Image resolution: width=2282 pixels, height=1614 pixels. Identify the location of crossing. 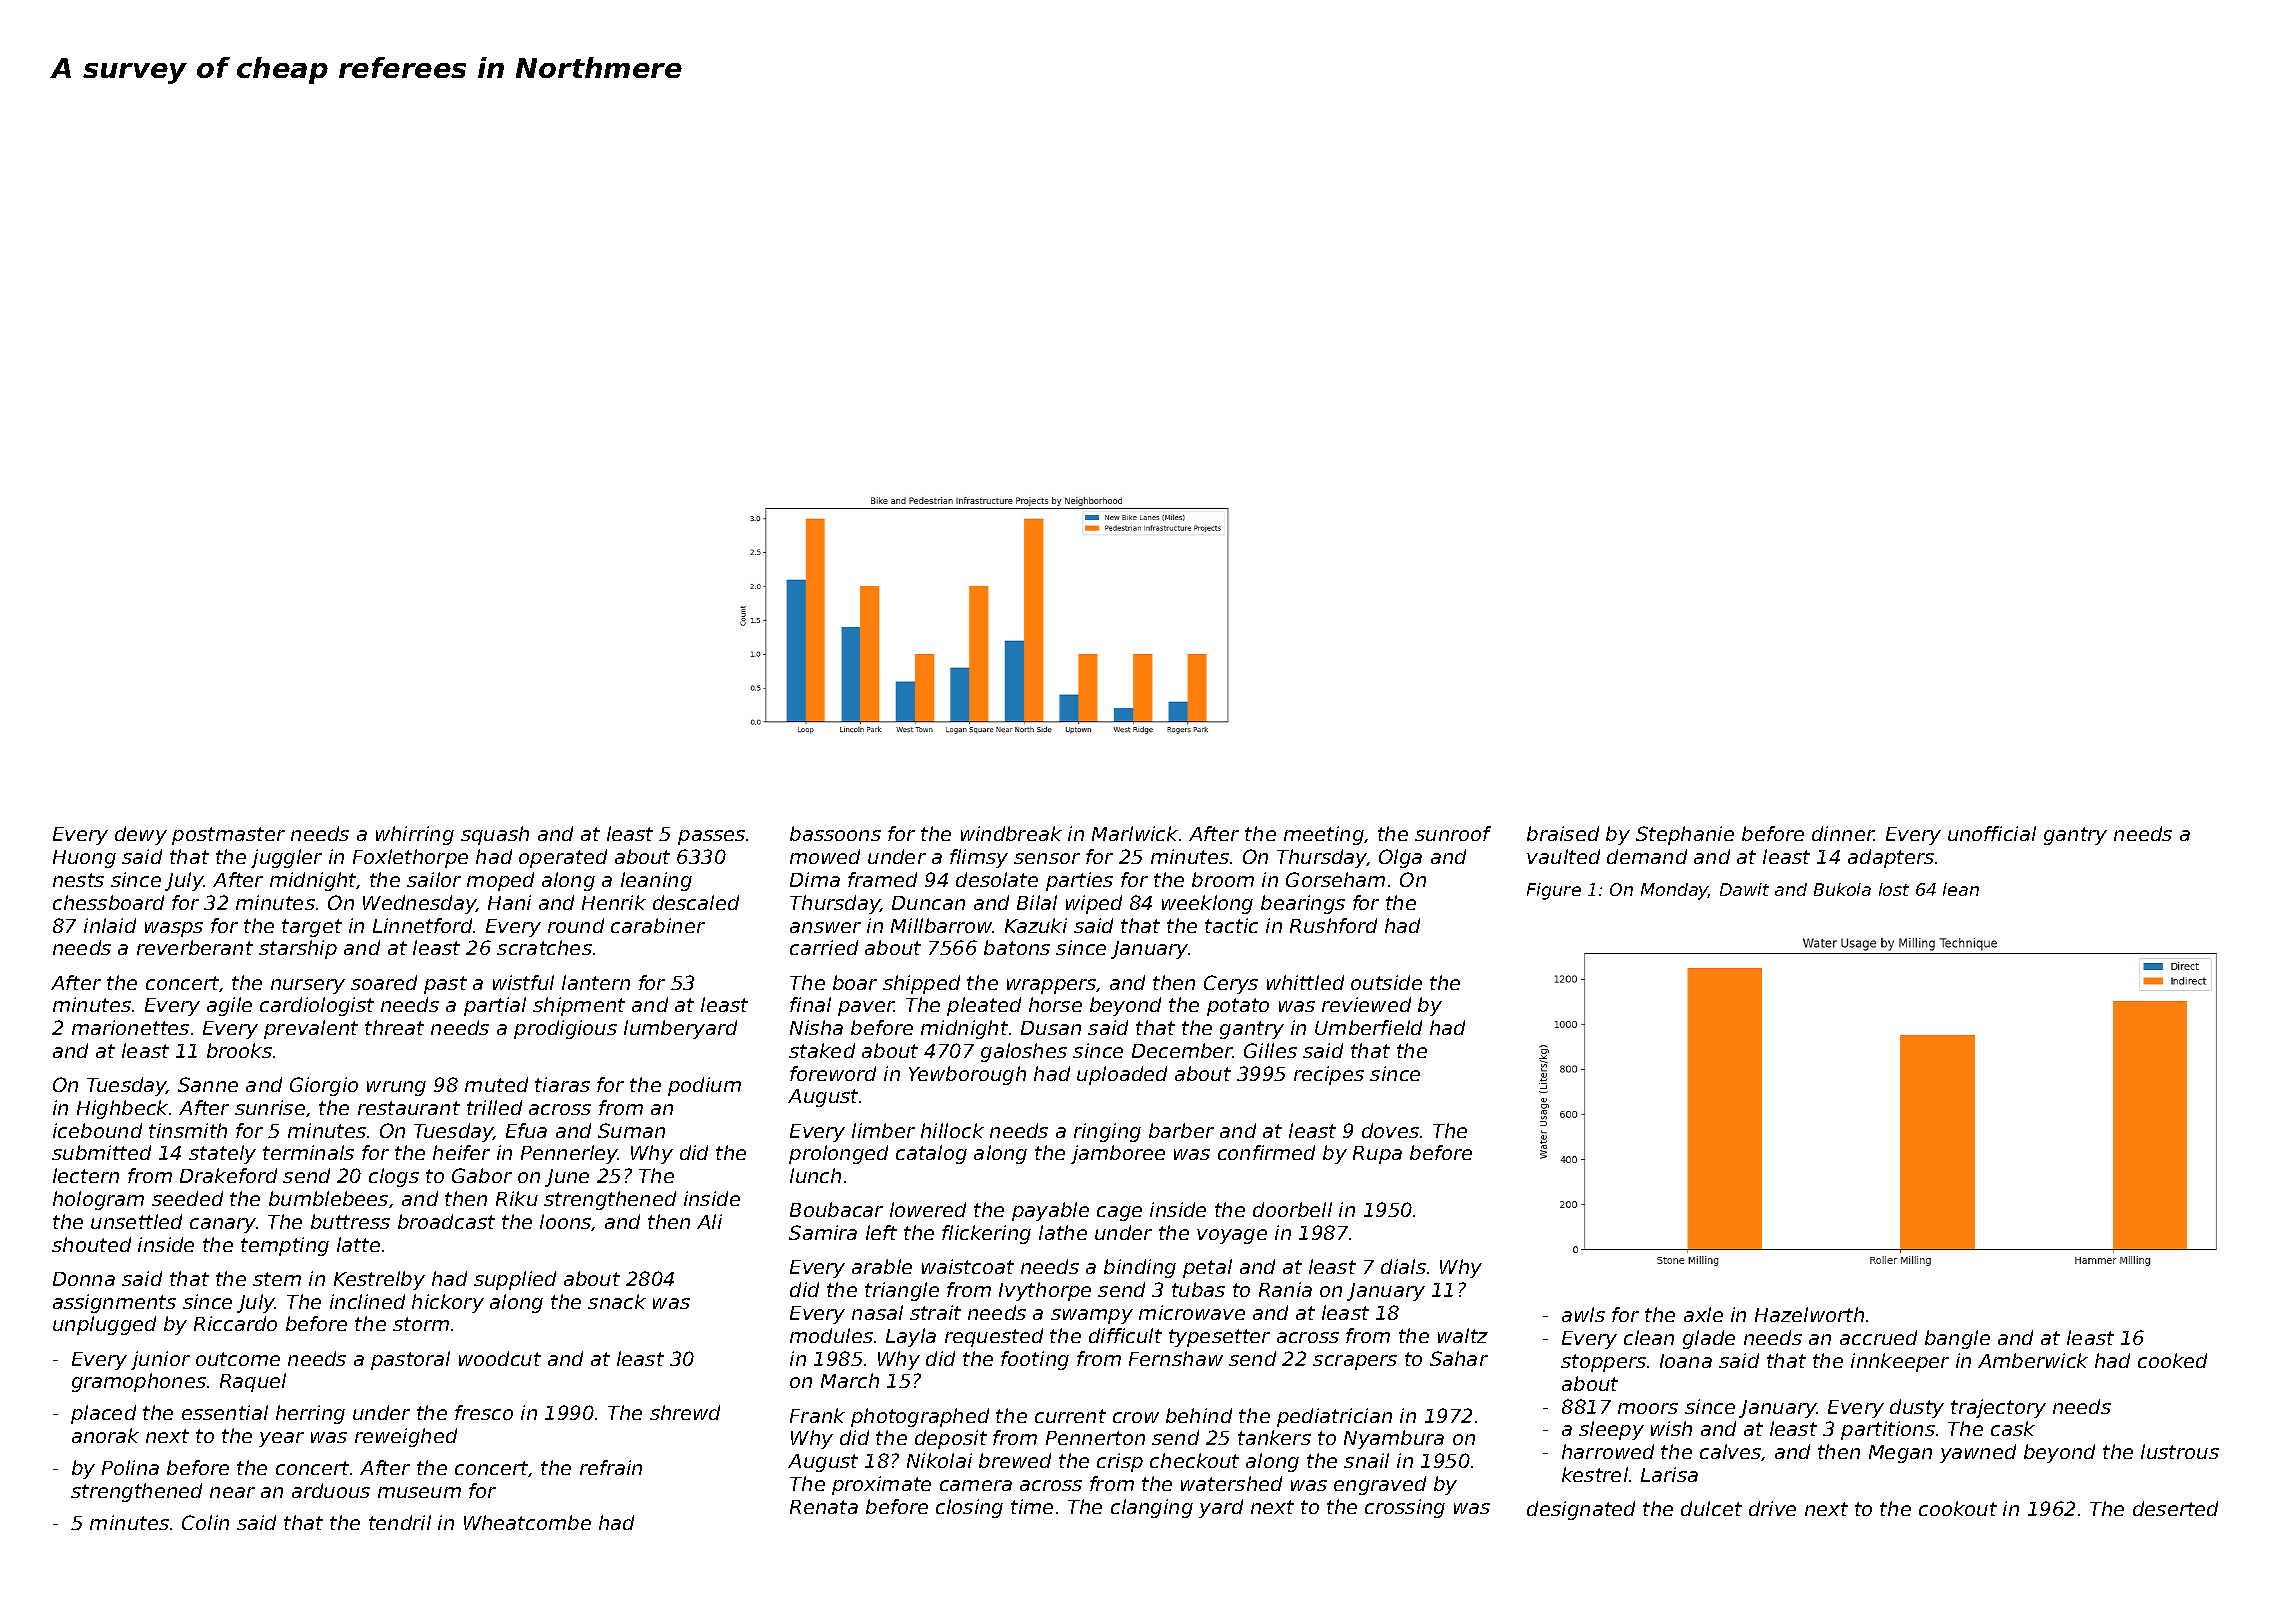
(1405, 1508).
